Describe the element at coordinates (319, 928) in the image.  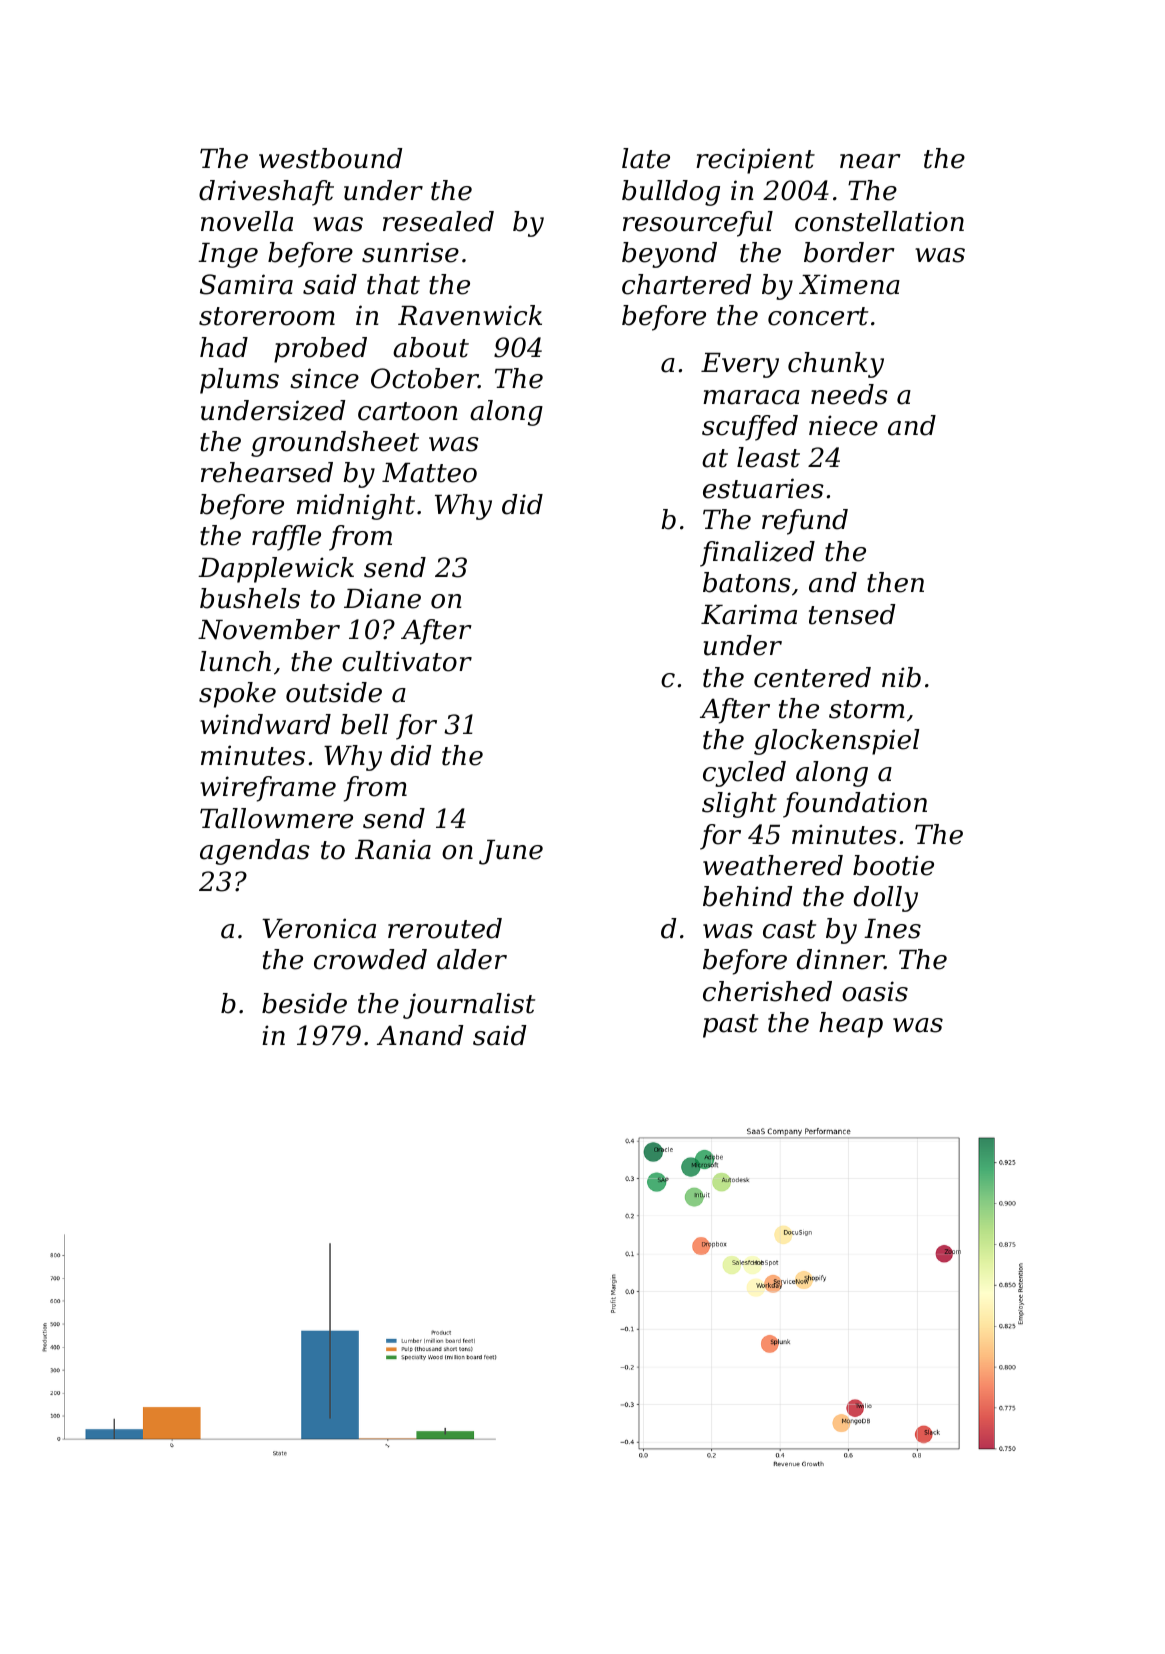
I see `Veronica` at that location.
